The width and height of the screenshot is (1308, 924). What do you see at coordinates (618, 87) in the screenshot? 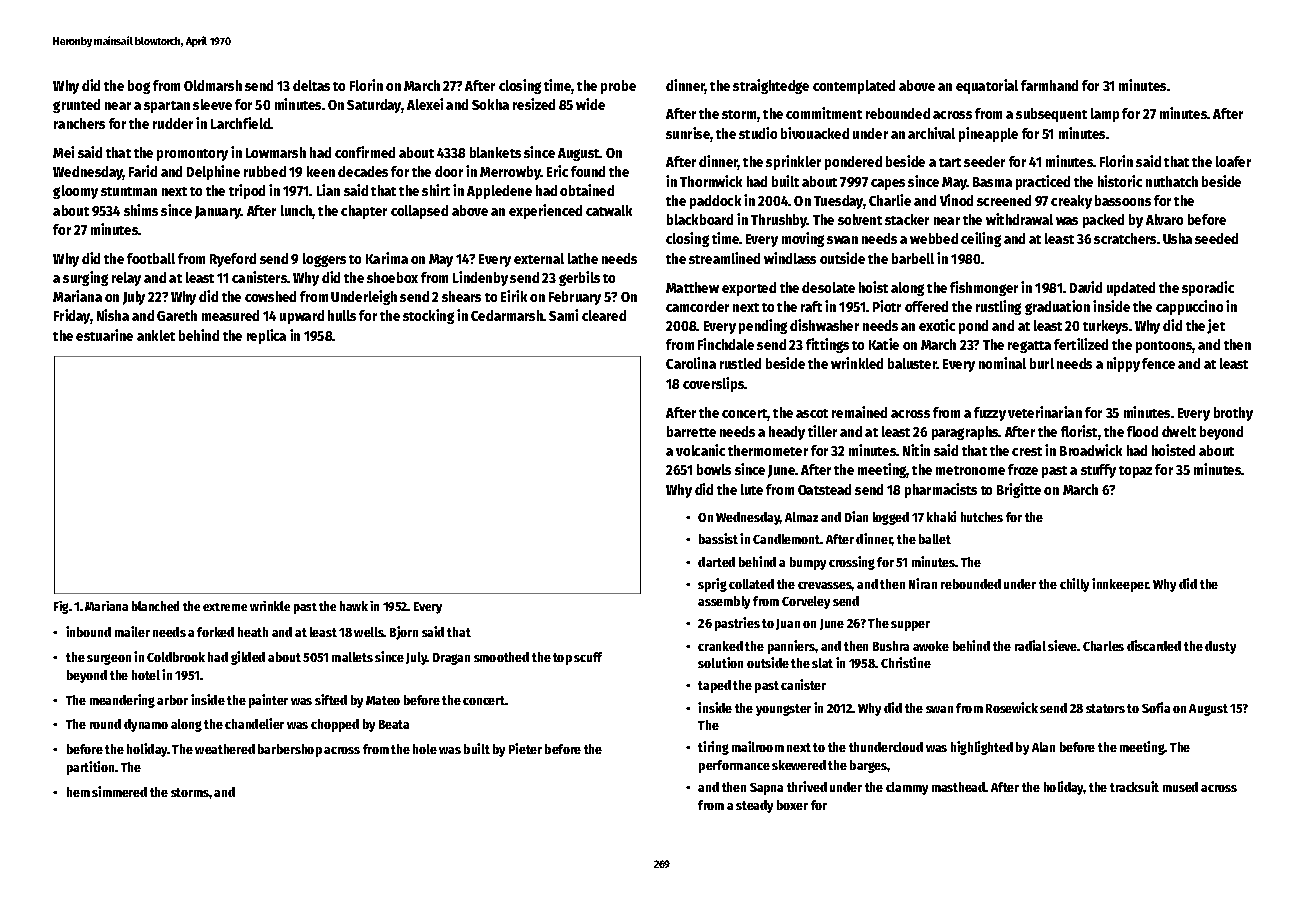
I see `probe` at bounding box center [618, 87].
